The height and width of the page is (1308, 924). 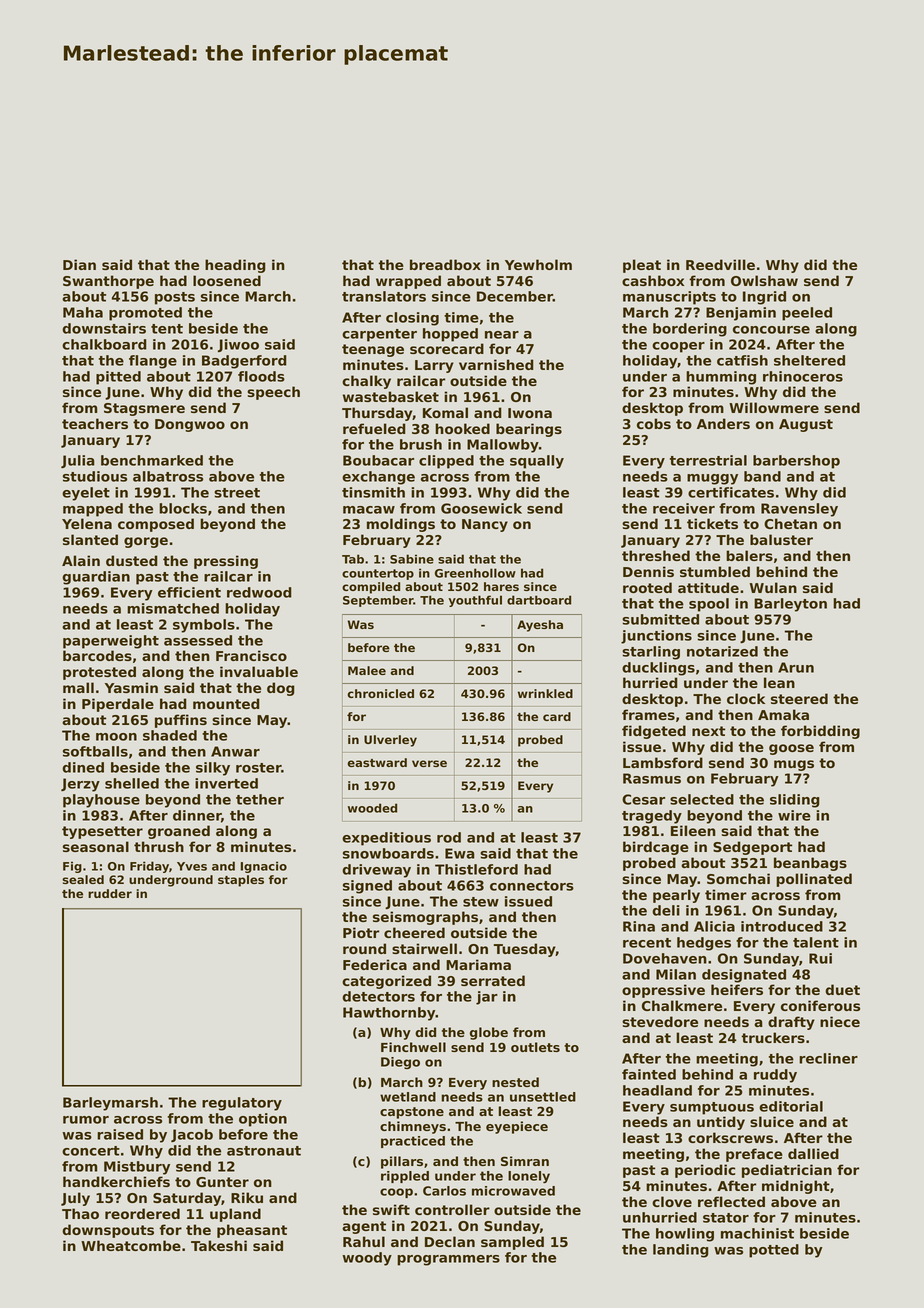 What do you see at coordinates (539, 600) in the page?
I see `dartboard` at bounding box center [539, 600].
